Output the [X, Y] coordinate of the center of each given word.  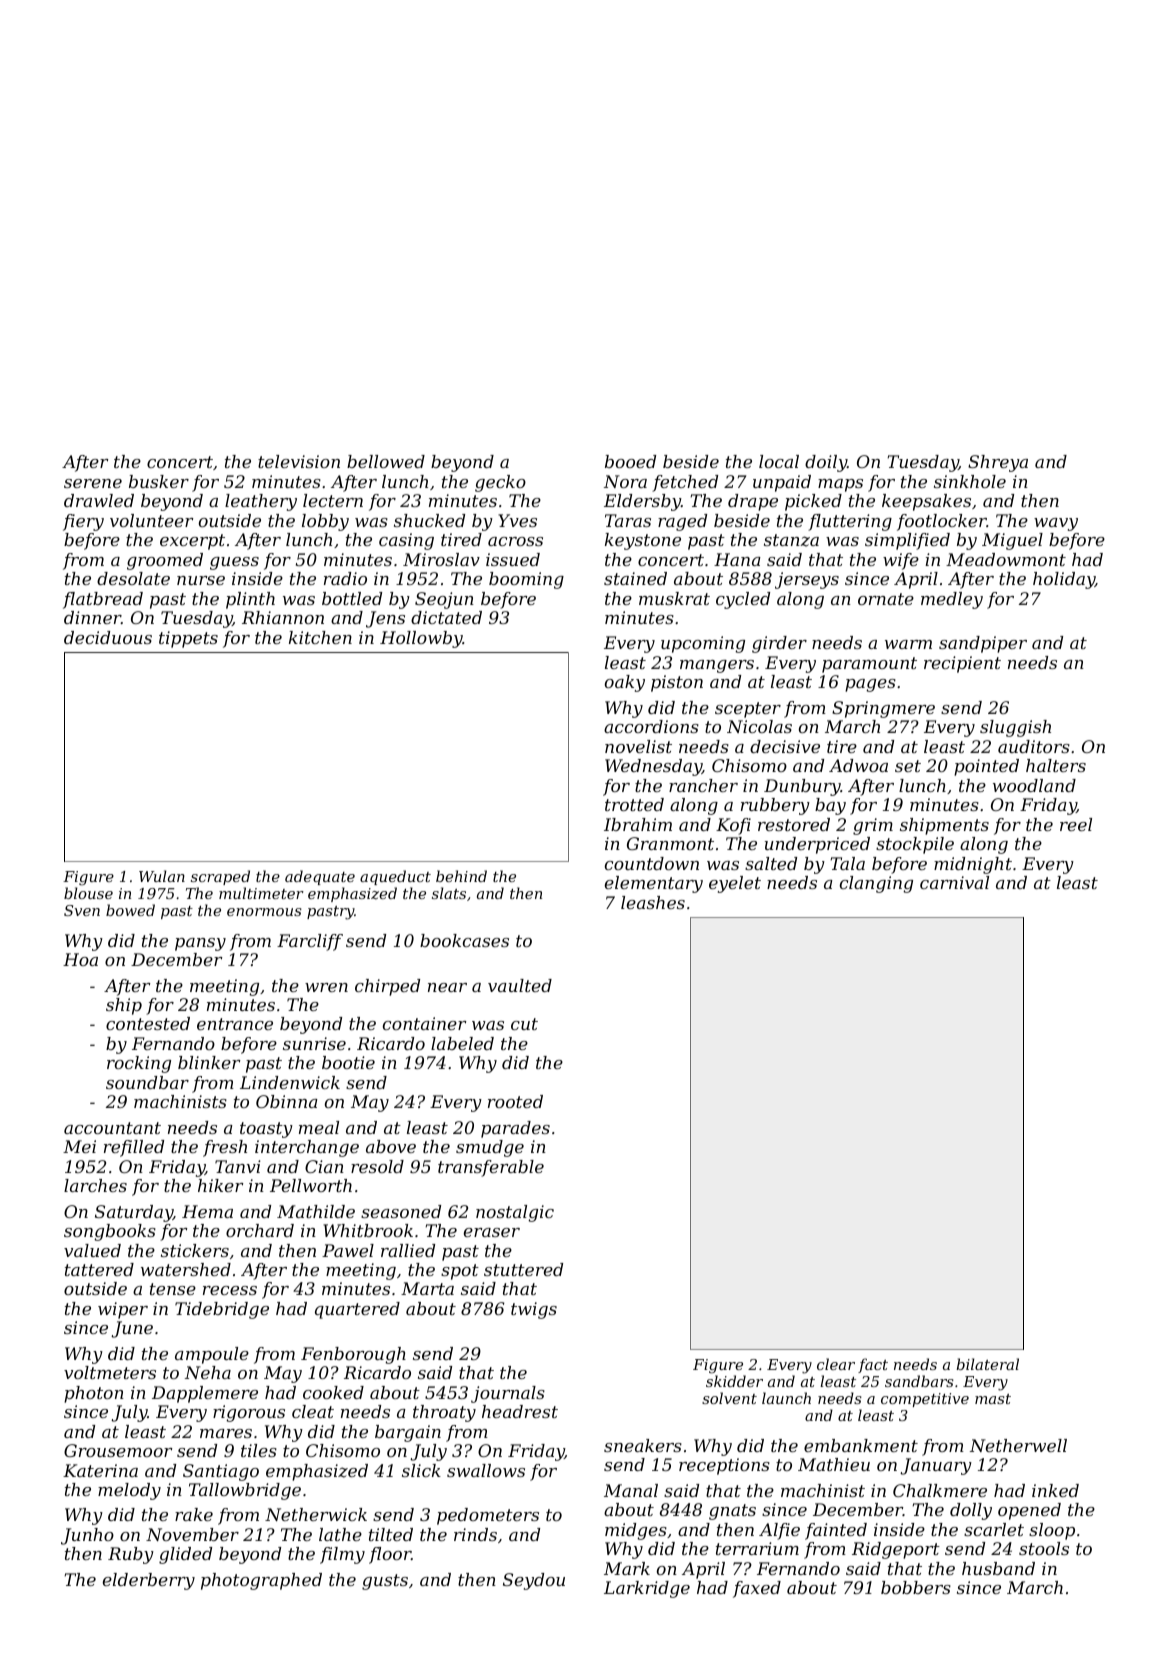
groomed [165, 561]
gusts [385, 1582]
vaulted [520, 985]
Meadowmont [1006, 559]
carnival [954, 882]
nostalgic [515, 1213]
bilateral [987, 1364]
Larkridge [647, 1589]
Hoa [80, 959]
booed [630, 461]
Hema [207, 1211]
